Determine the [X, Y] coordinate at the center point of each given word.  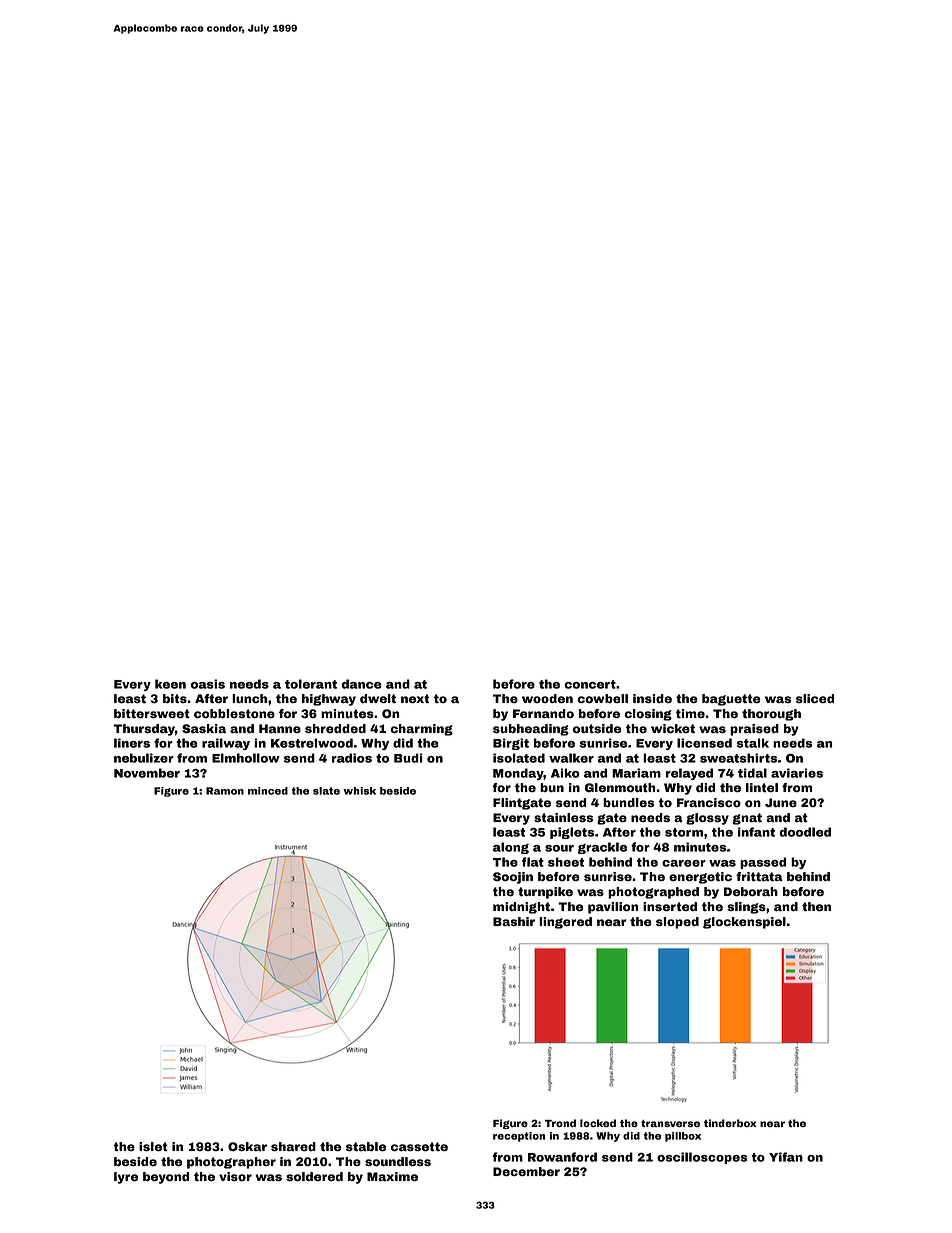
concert [590, 684]
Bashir [514, 921]
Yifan [786, 1157]
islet [153, 1146]
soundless [398, 1161]
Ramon [225, 791]
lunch [249, 698]
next [415, 698]
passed [763, 863]
